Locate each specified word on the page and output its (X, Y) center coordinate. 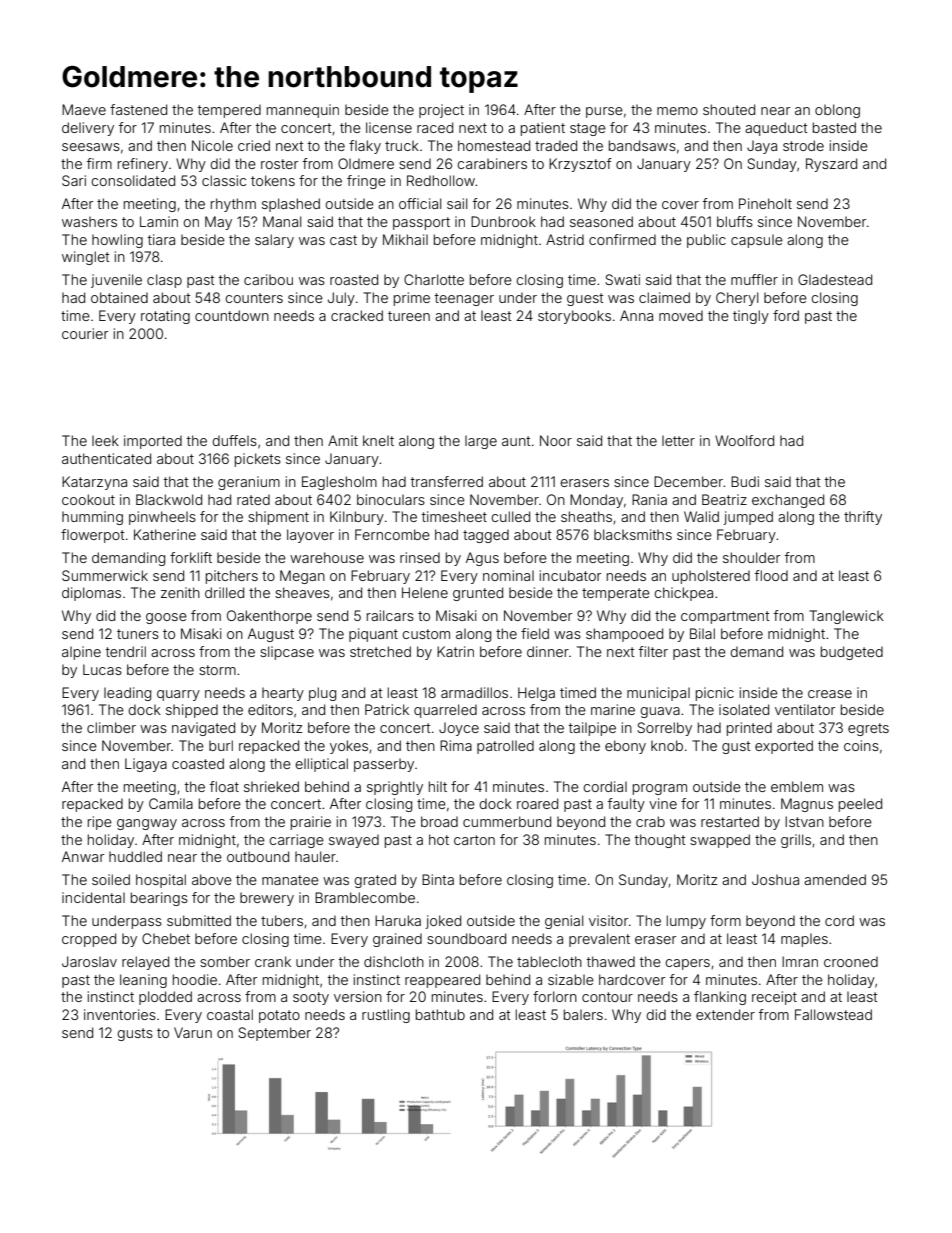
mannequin (303, 111)
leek (105, 440)
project (441, 111)
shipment (278, 518)
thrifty (863, 518)
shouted (729, 109)
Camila (171, 803)
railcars (390, 615)
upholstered (711, 577)
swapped (720, 841)
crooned (851, 961)
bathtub (440, 1014)
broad (439, 821)
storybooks (574, 317)
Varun (193, 1032)
